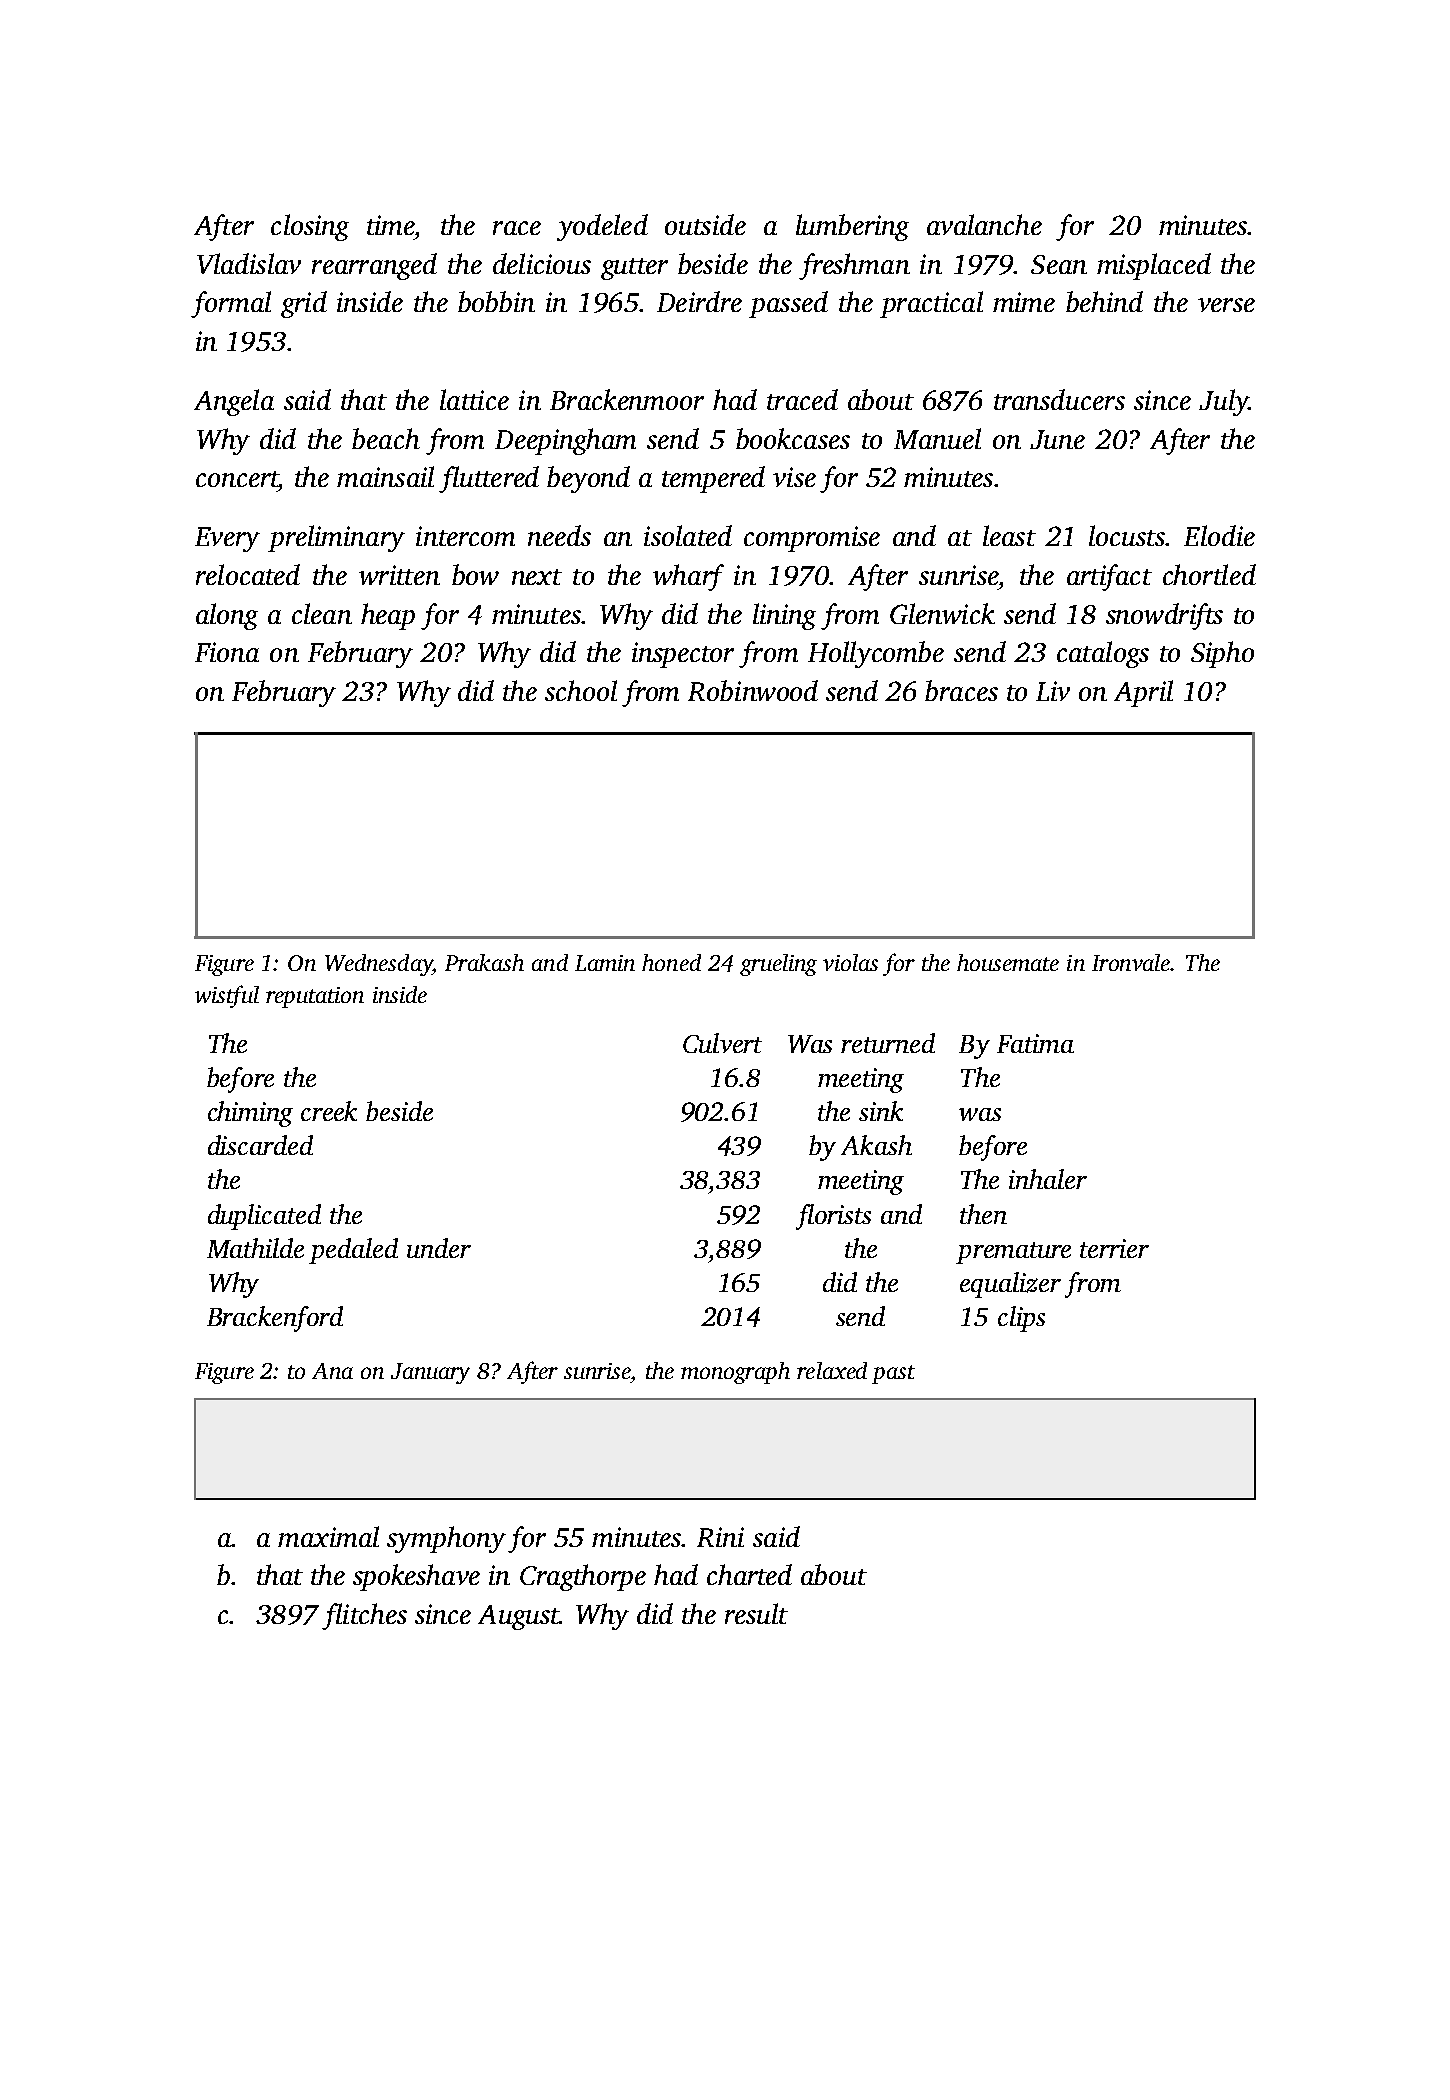 This page has height=2100, width=1450. I want to click on Wednesday, so click(378, 965).
